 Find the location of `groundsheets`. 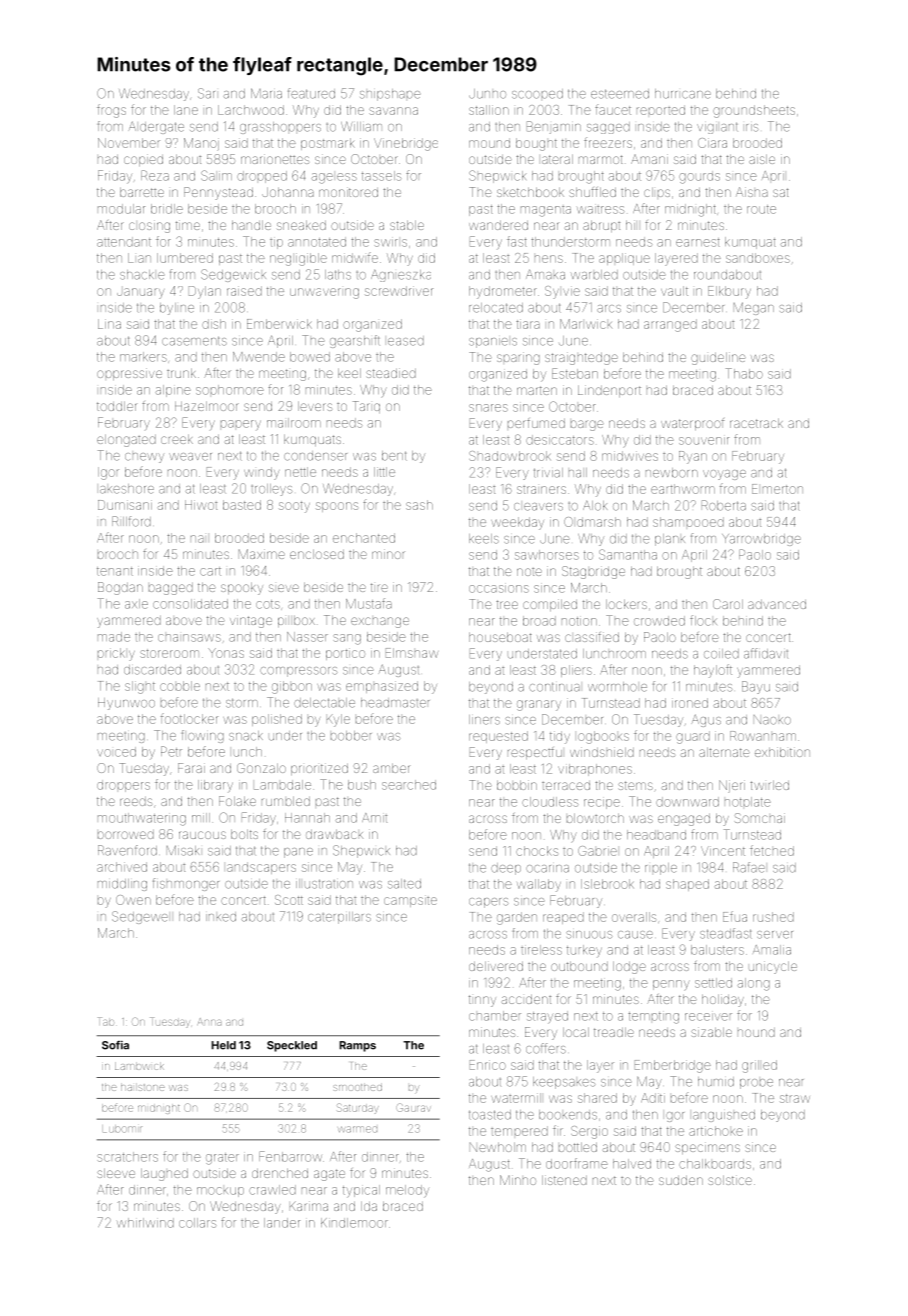

groundsheets is located at coordinates (754, 111).
